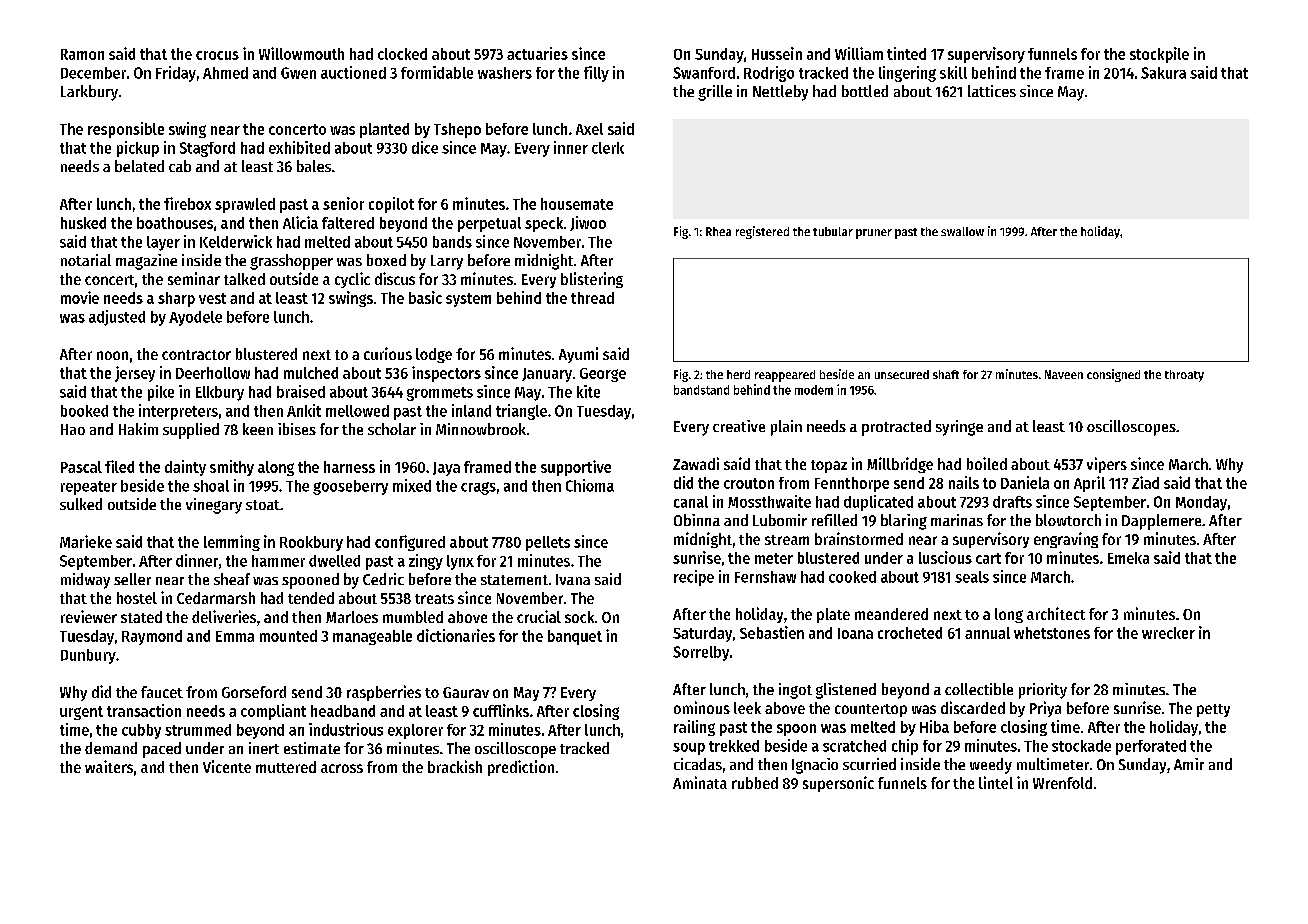 This document has height=924, width=1308. What do you see at coordinates (81, 713) in the document?
I see `urgent` at bounding box center [81, 713].
